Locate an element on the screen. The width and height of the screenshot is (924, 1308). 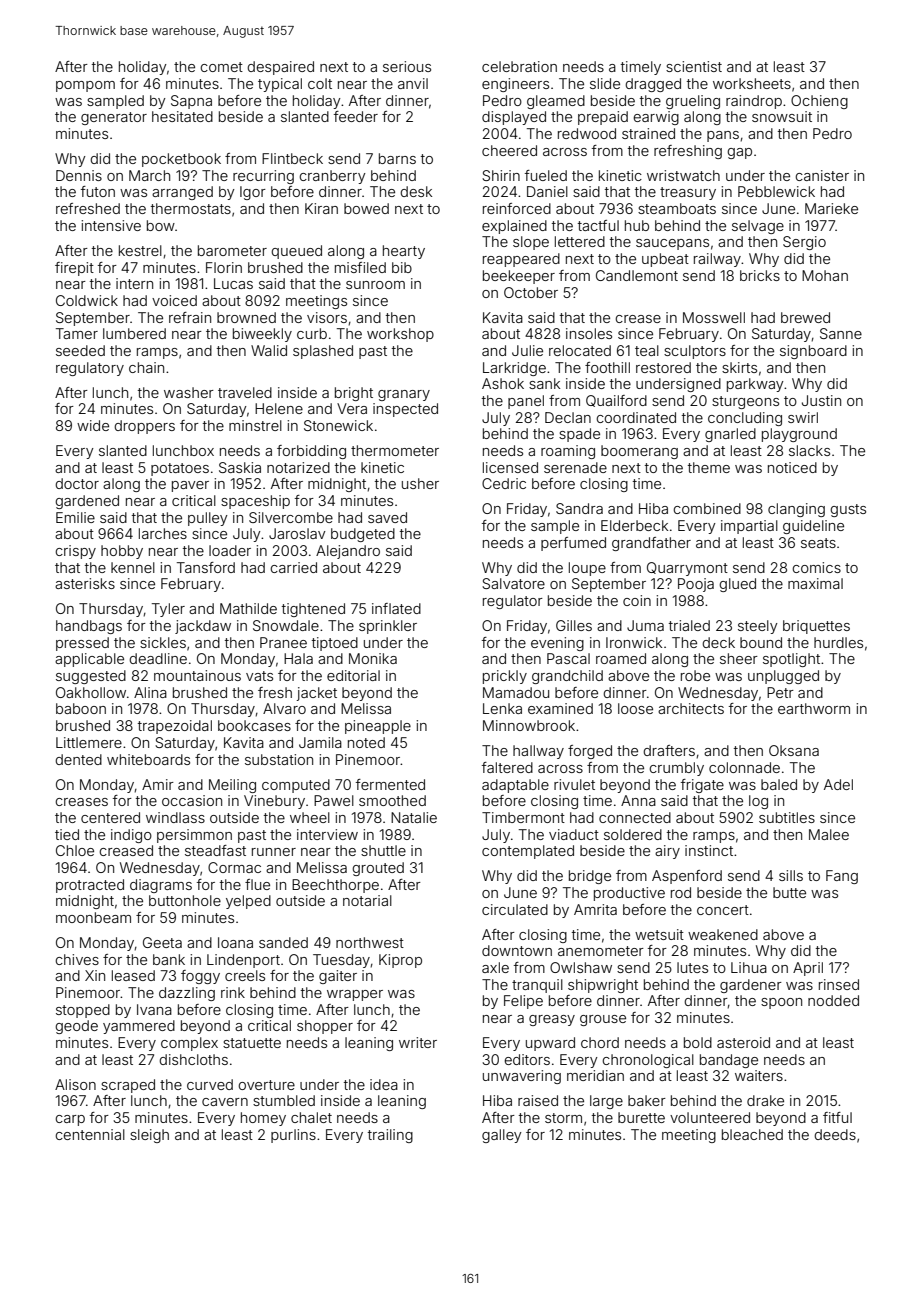
Ioana is located at coordinates (235, 942).
